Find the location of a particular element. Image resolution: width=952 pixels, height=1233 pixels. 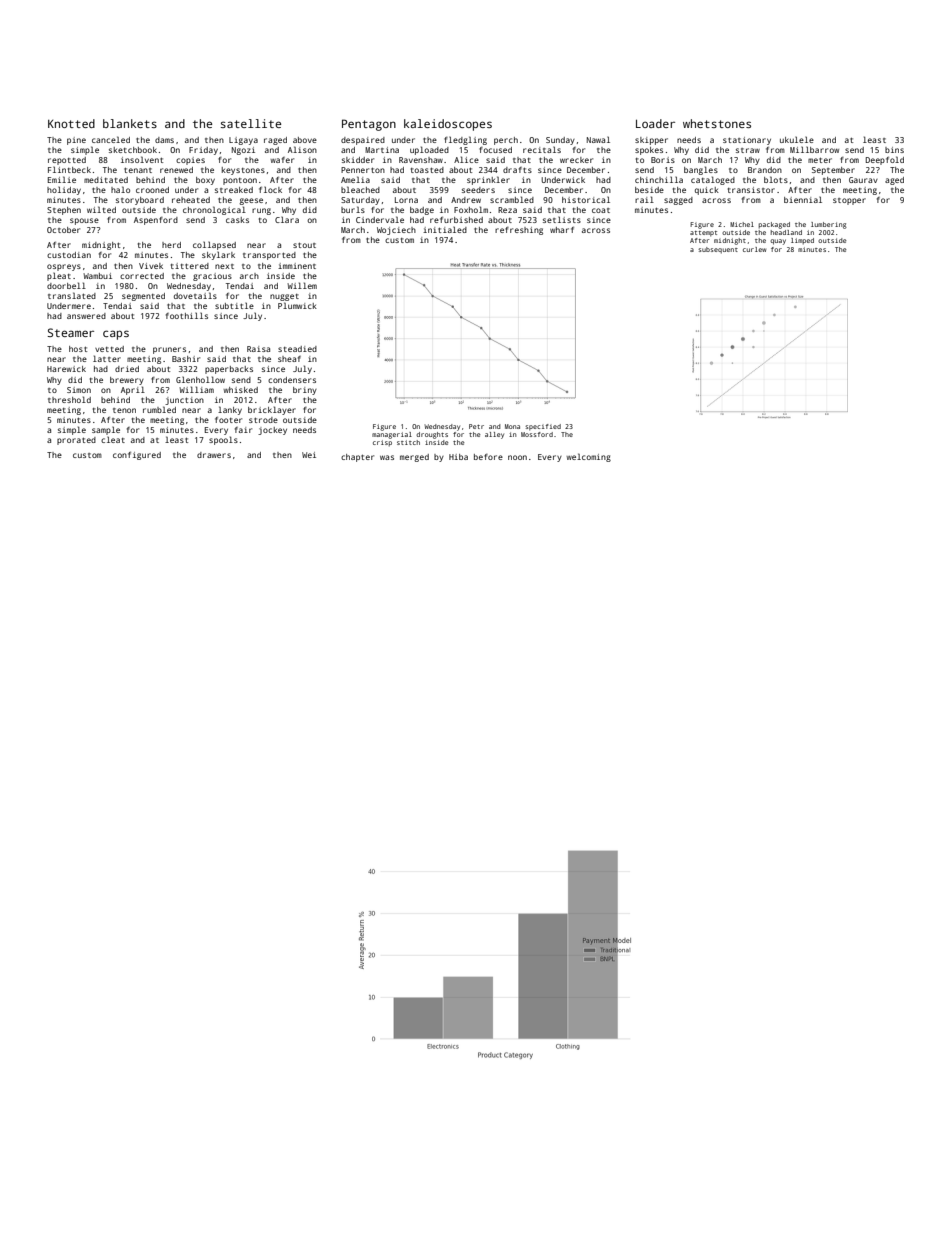

stopper is located at coordinates (849, 201).
